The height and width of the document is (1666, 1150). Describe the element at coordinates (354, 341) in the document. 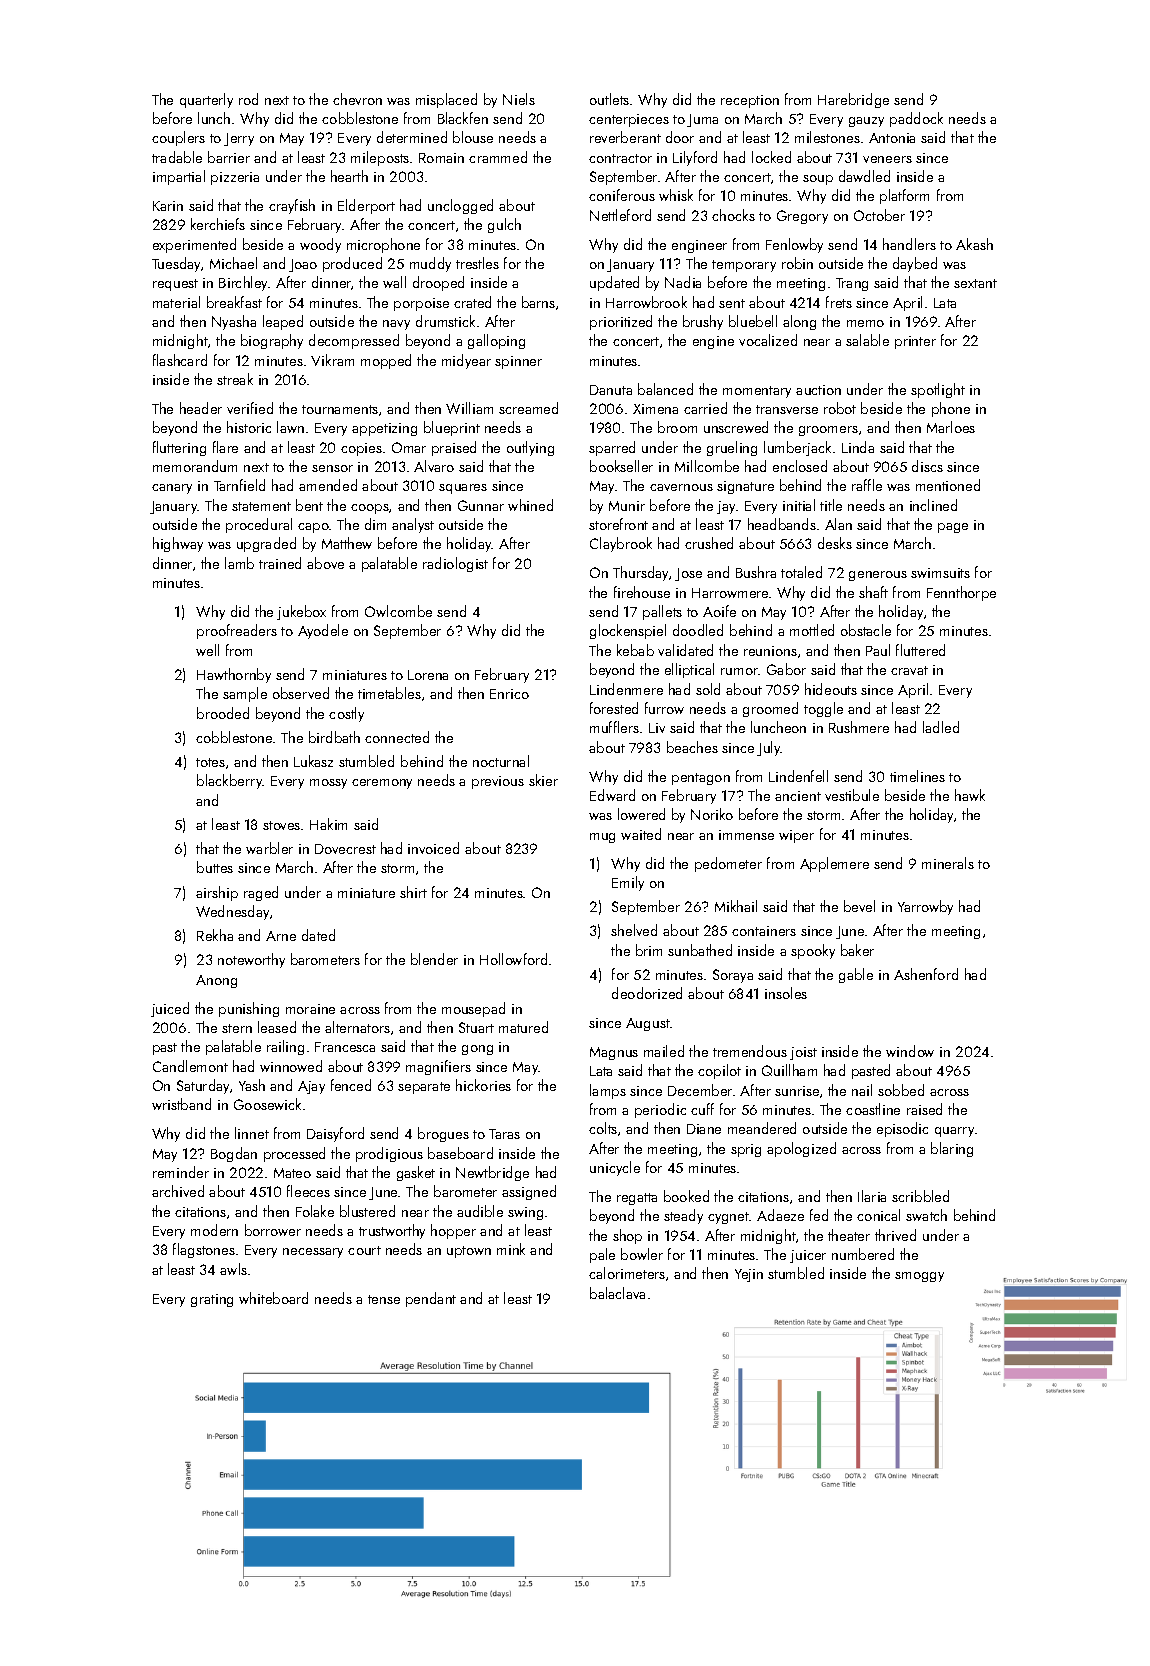

I see `decompressed` at that location.
